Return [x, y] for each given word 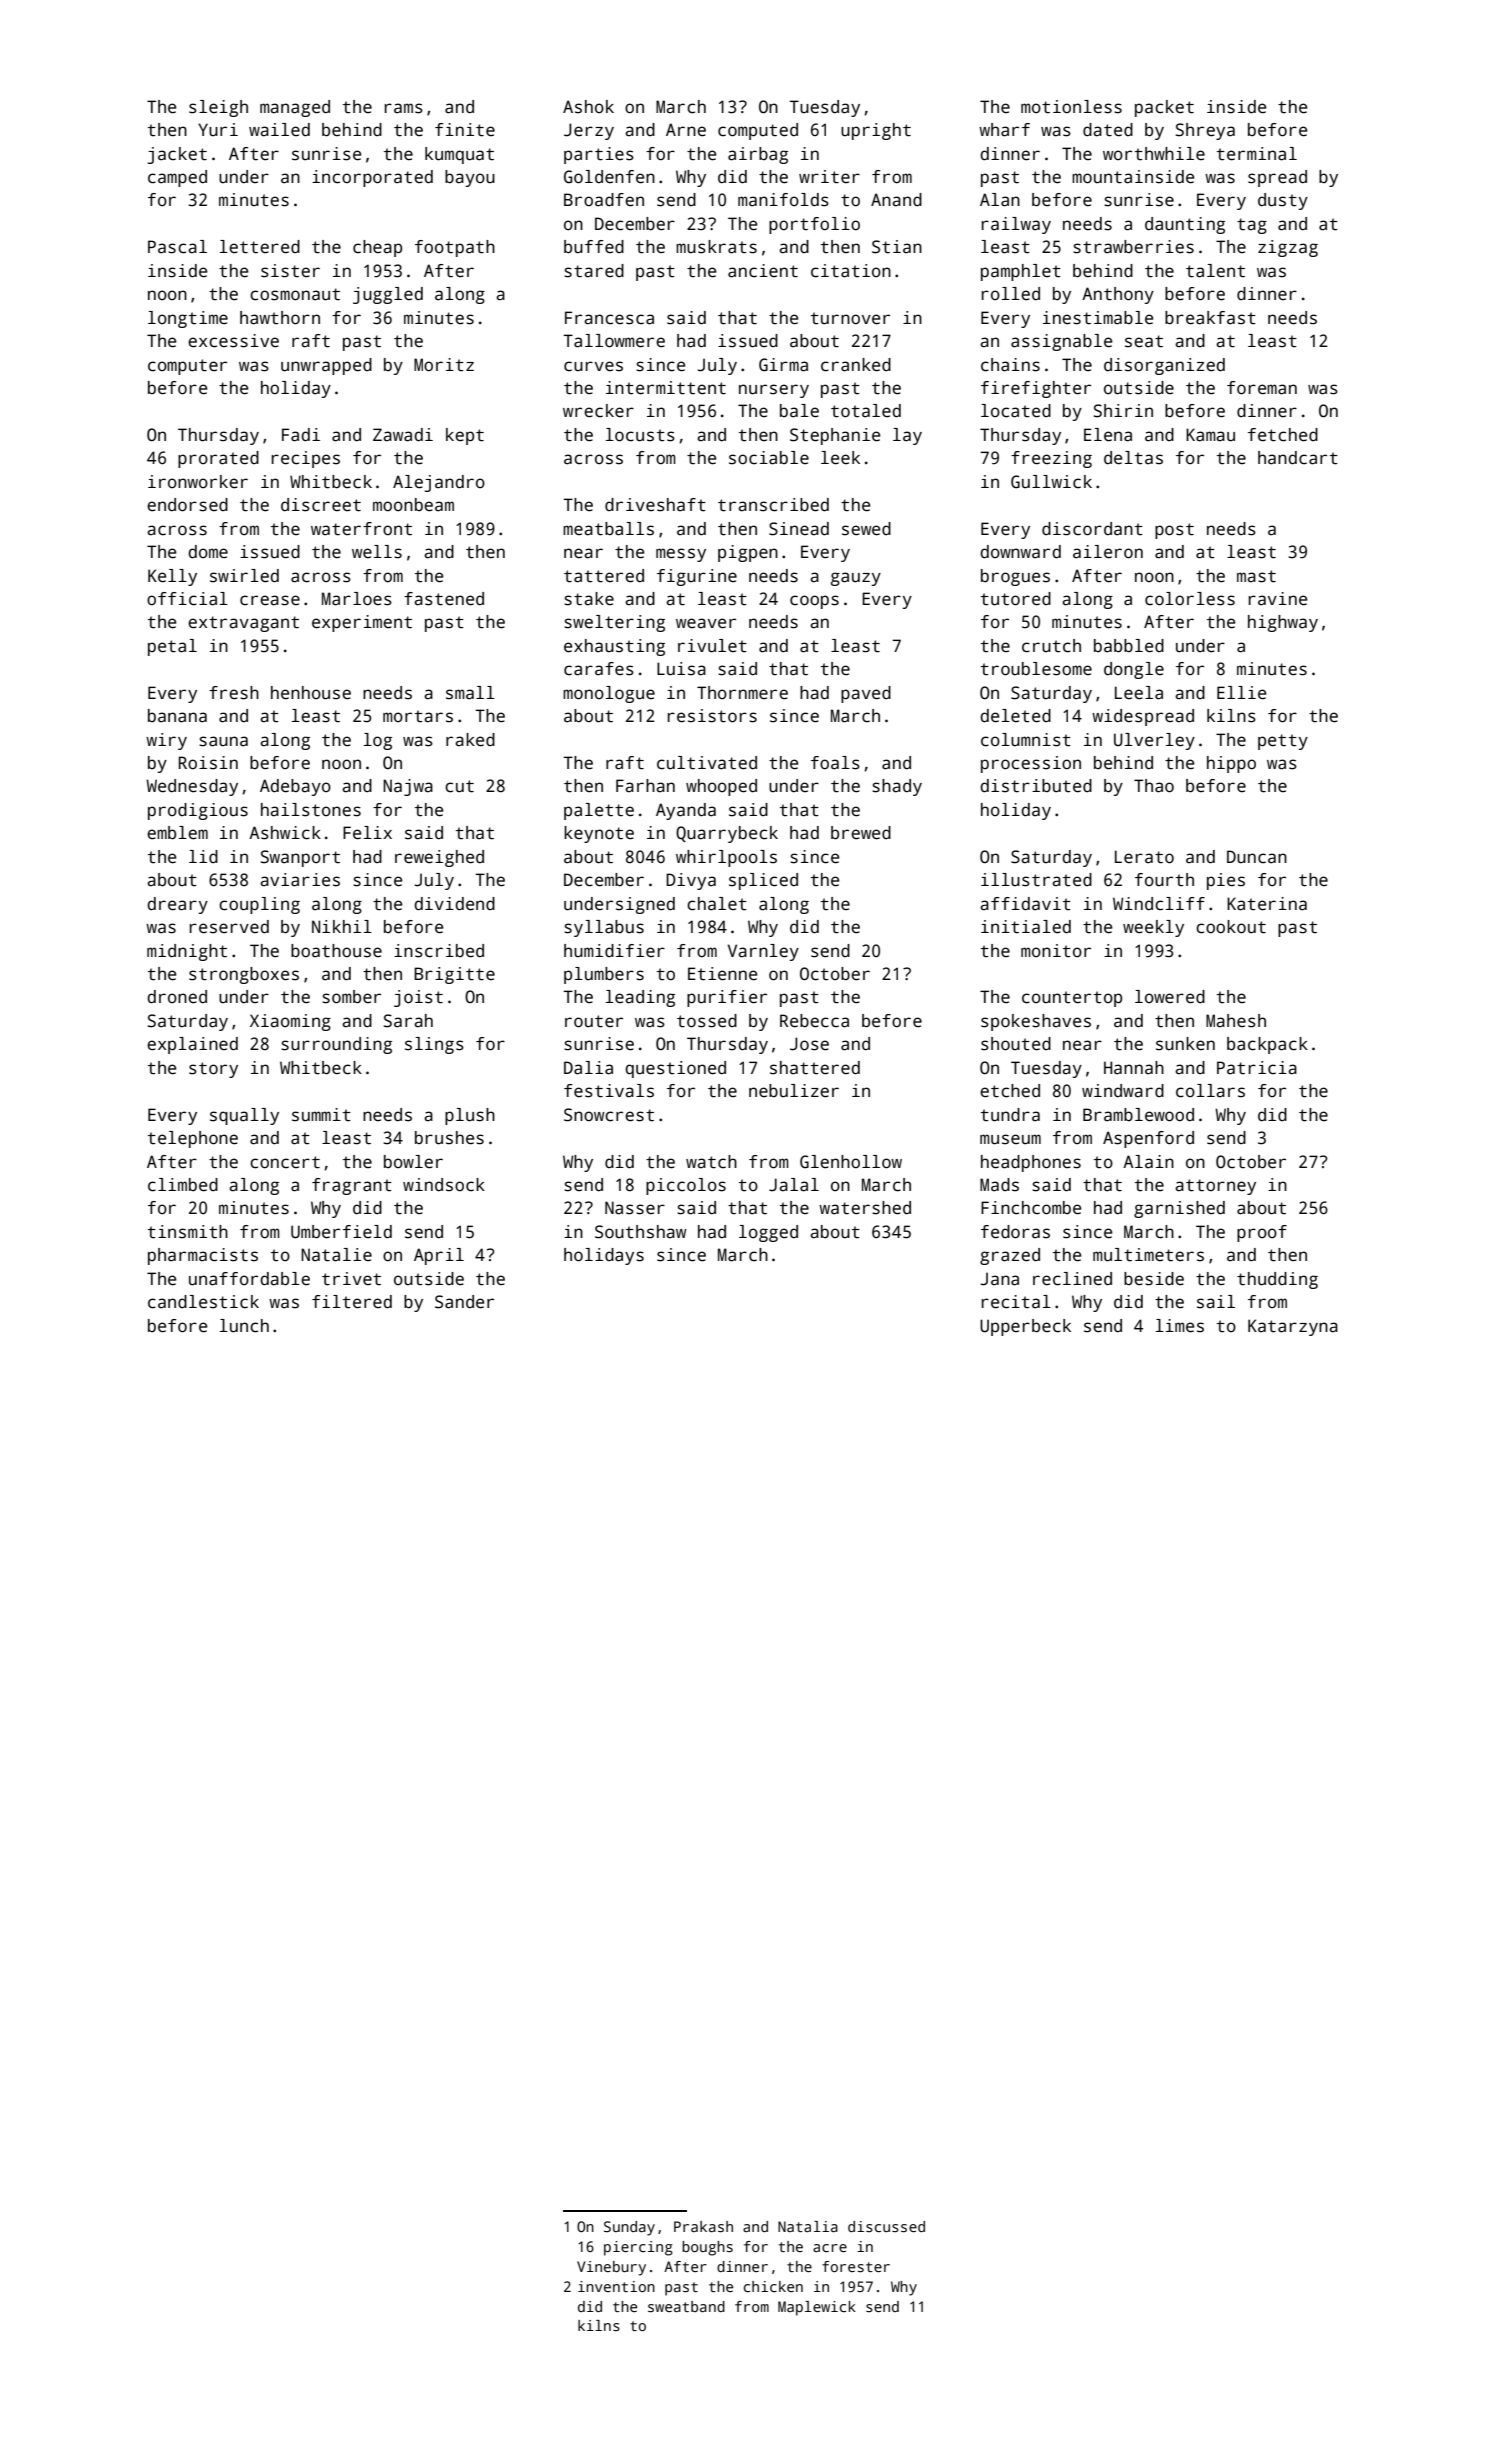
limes [1180, 1326]
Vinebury [611, 2268]
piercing [638, 2248]
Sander [464, 1302]
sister [290, 271]
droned [177, 997]
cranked [856, 365]
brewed [861, 833]
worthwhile [1154, 154]
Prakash [703, 2226]
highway [1283, 623]
